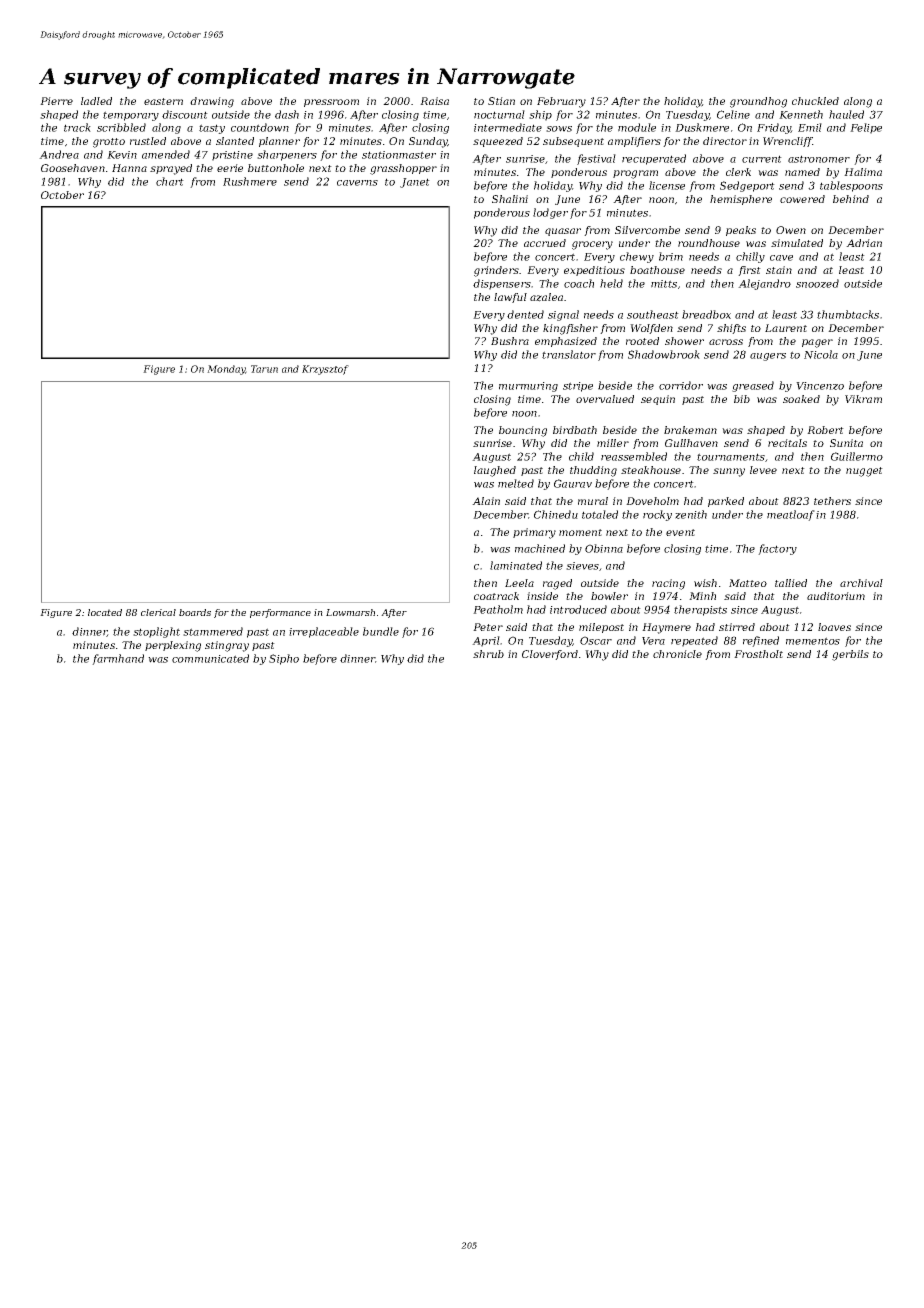 This screenshot has width=924, height=1308. What do you see at coordinates (486, 501) in the screenshot?
I see `Alain` at bounding box center [486, 501].
